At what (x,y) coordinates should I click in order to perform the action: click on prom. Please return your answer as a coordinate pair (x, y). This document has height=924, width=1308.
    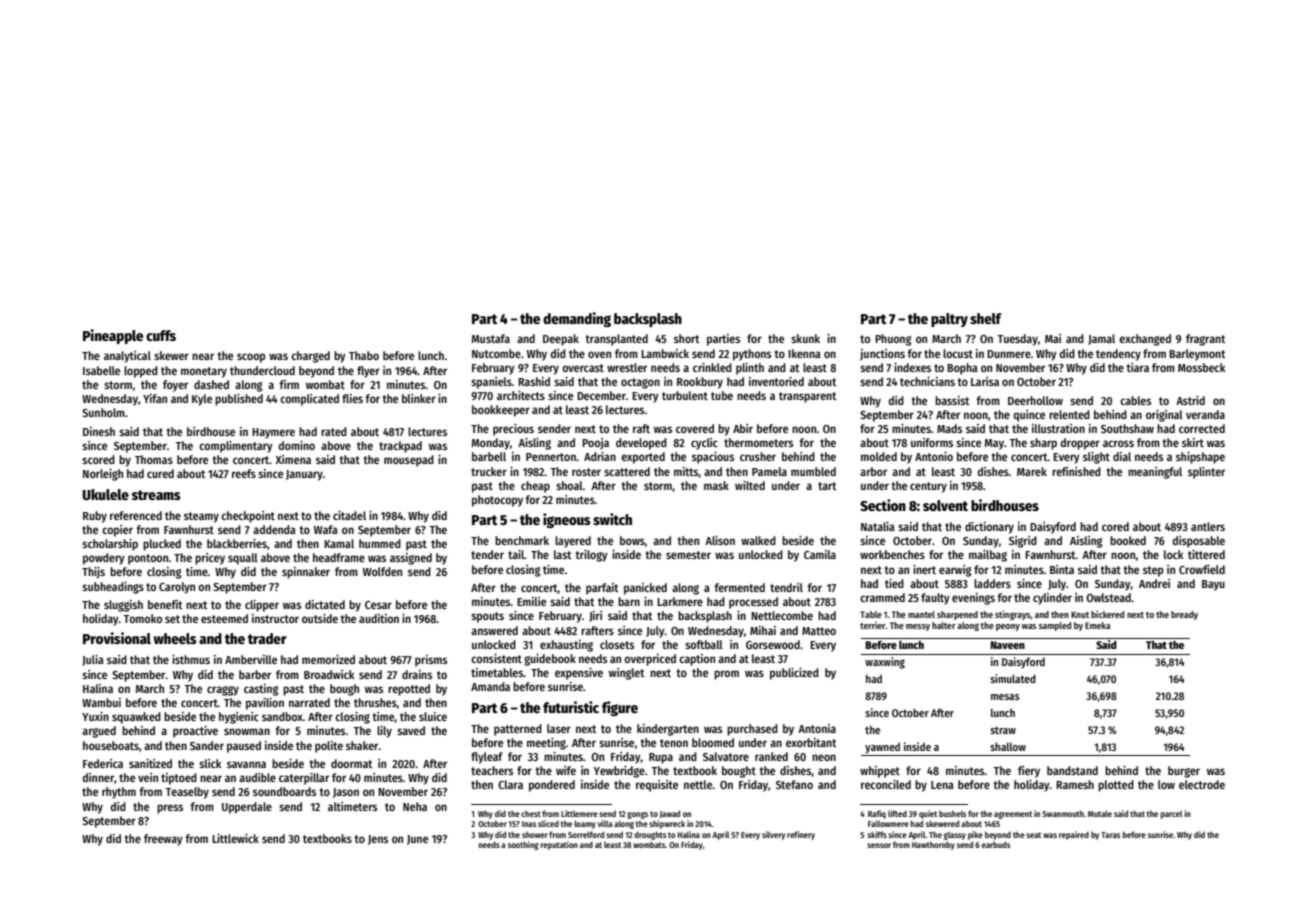
    Looking at the image, I should click on (726, 675).
